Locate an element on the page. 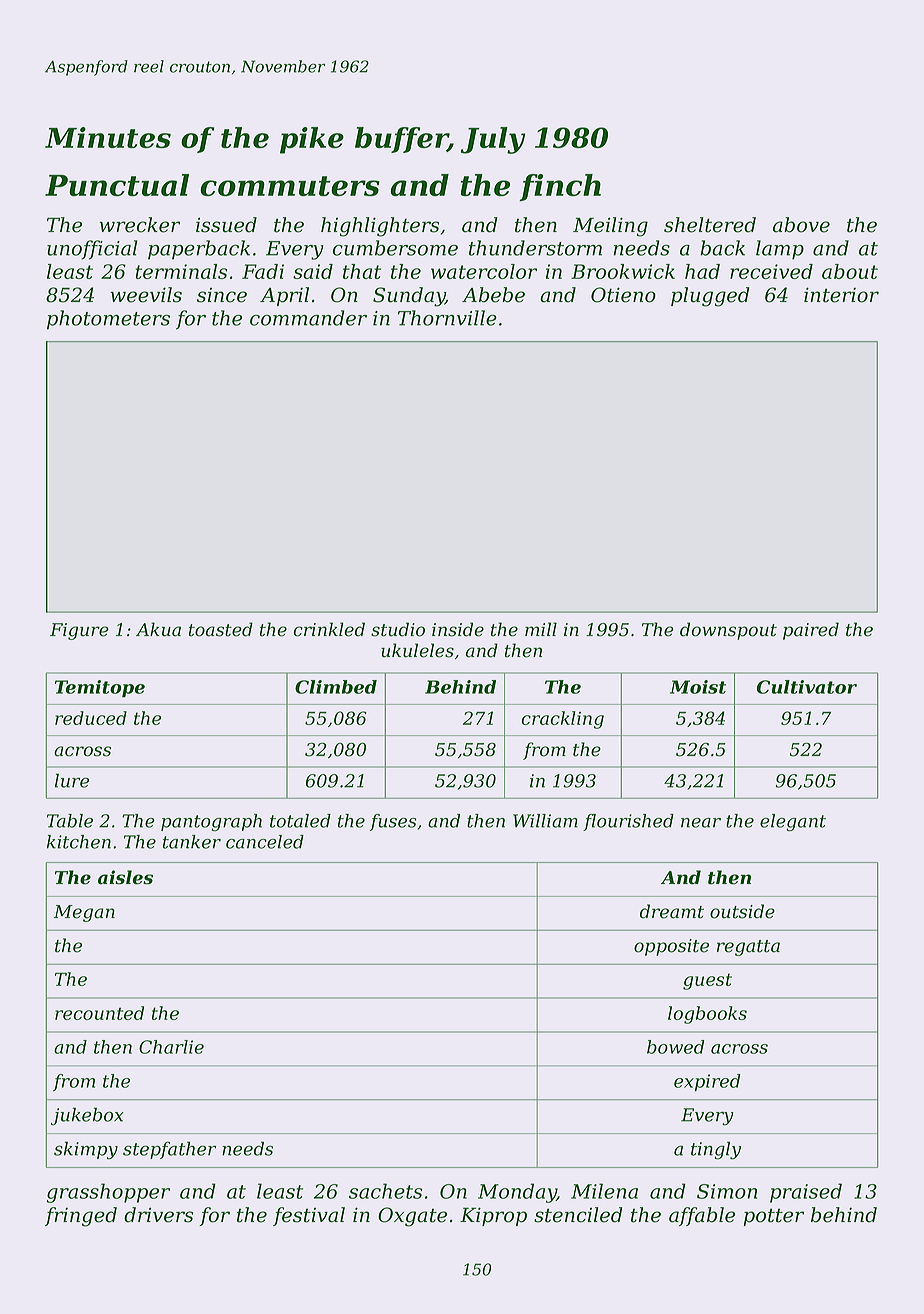 This document has height=1314, width=924. stenciled is located at coordinates (578, 1215).
